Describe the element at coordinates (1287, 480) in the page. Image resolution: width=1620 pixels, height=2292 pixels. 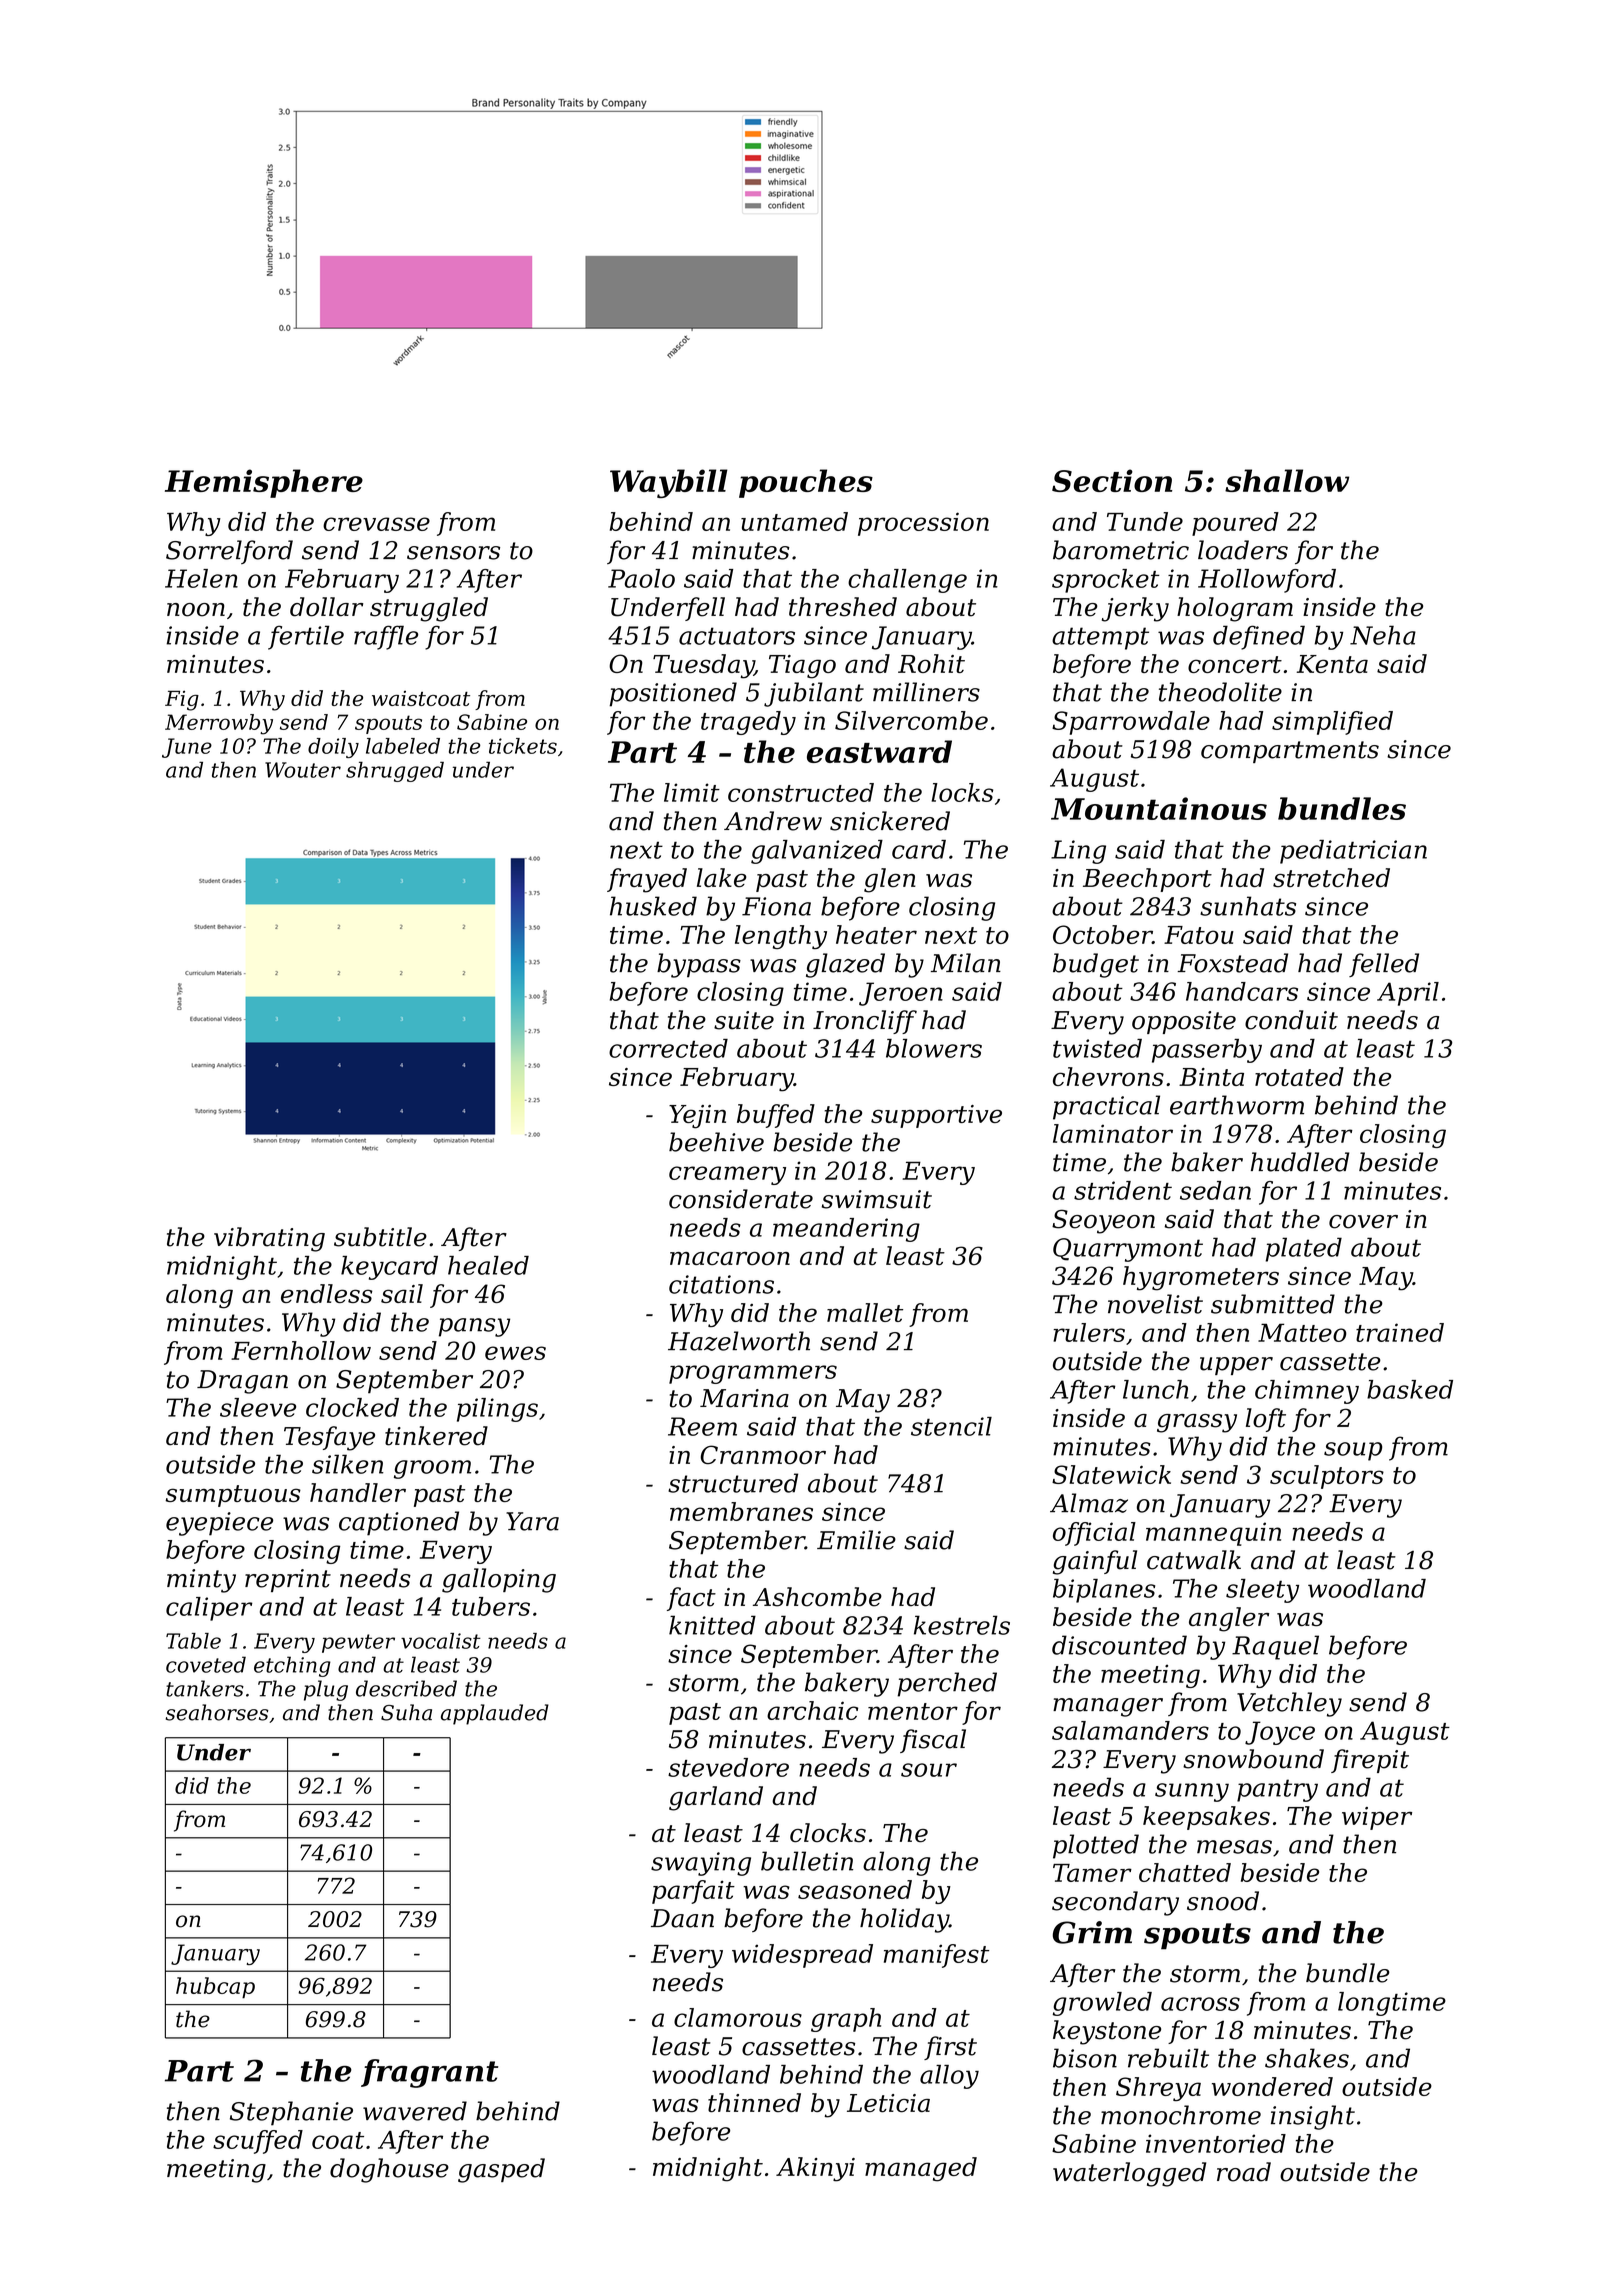
I see `shallow` at that location.
